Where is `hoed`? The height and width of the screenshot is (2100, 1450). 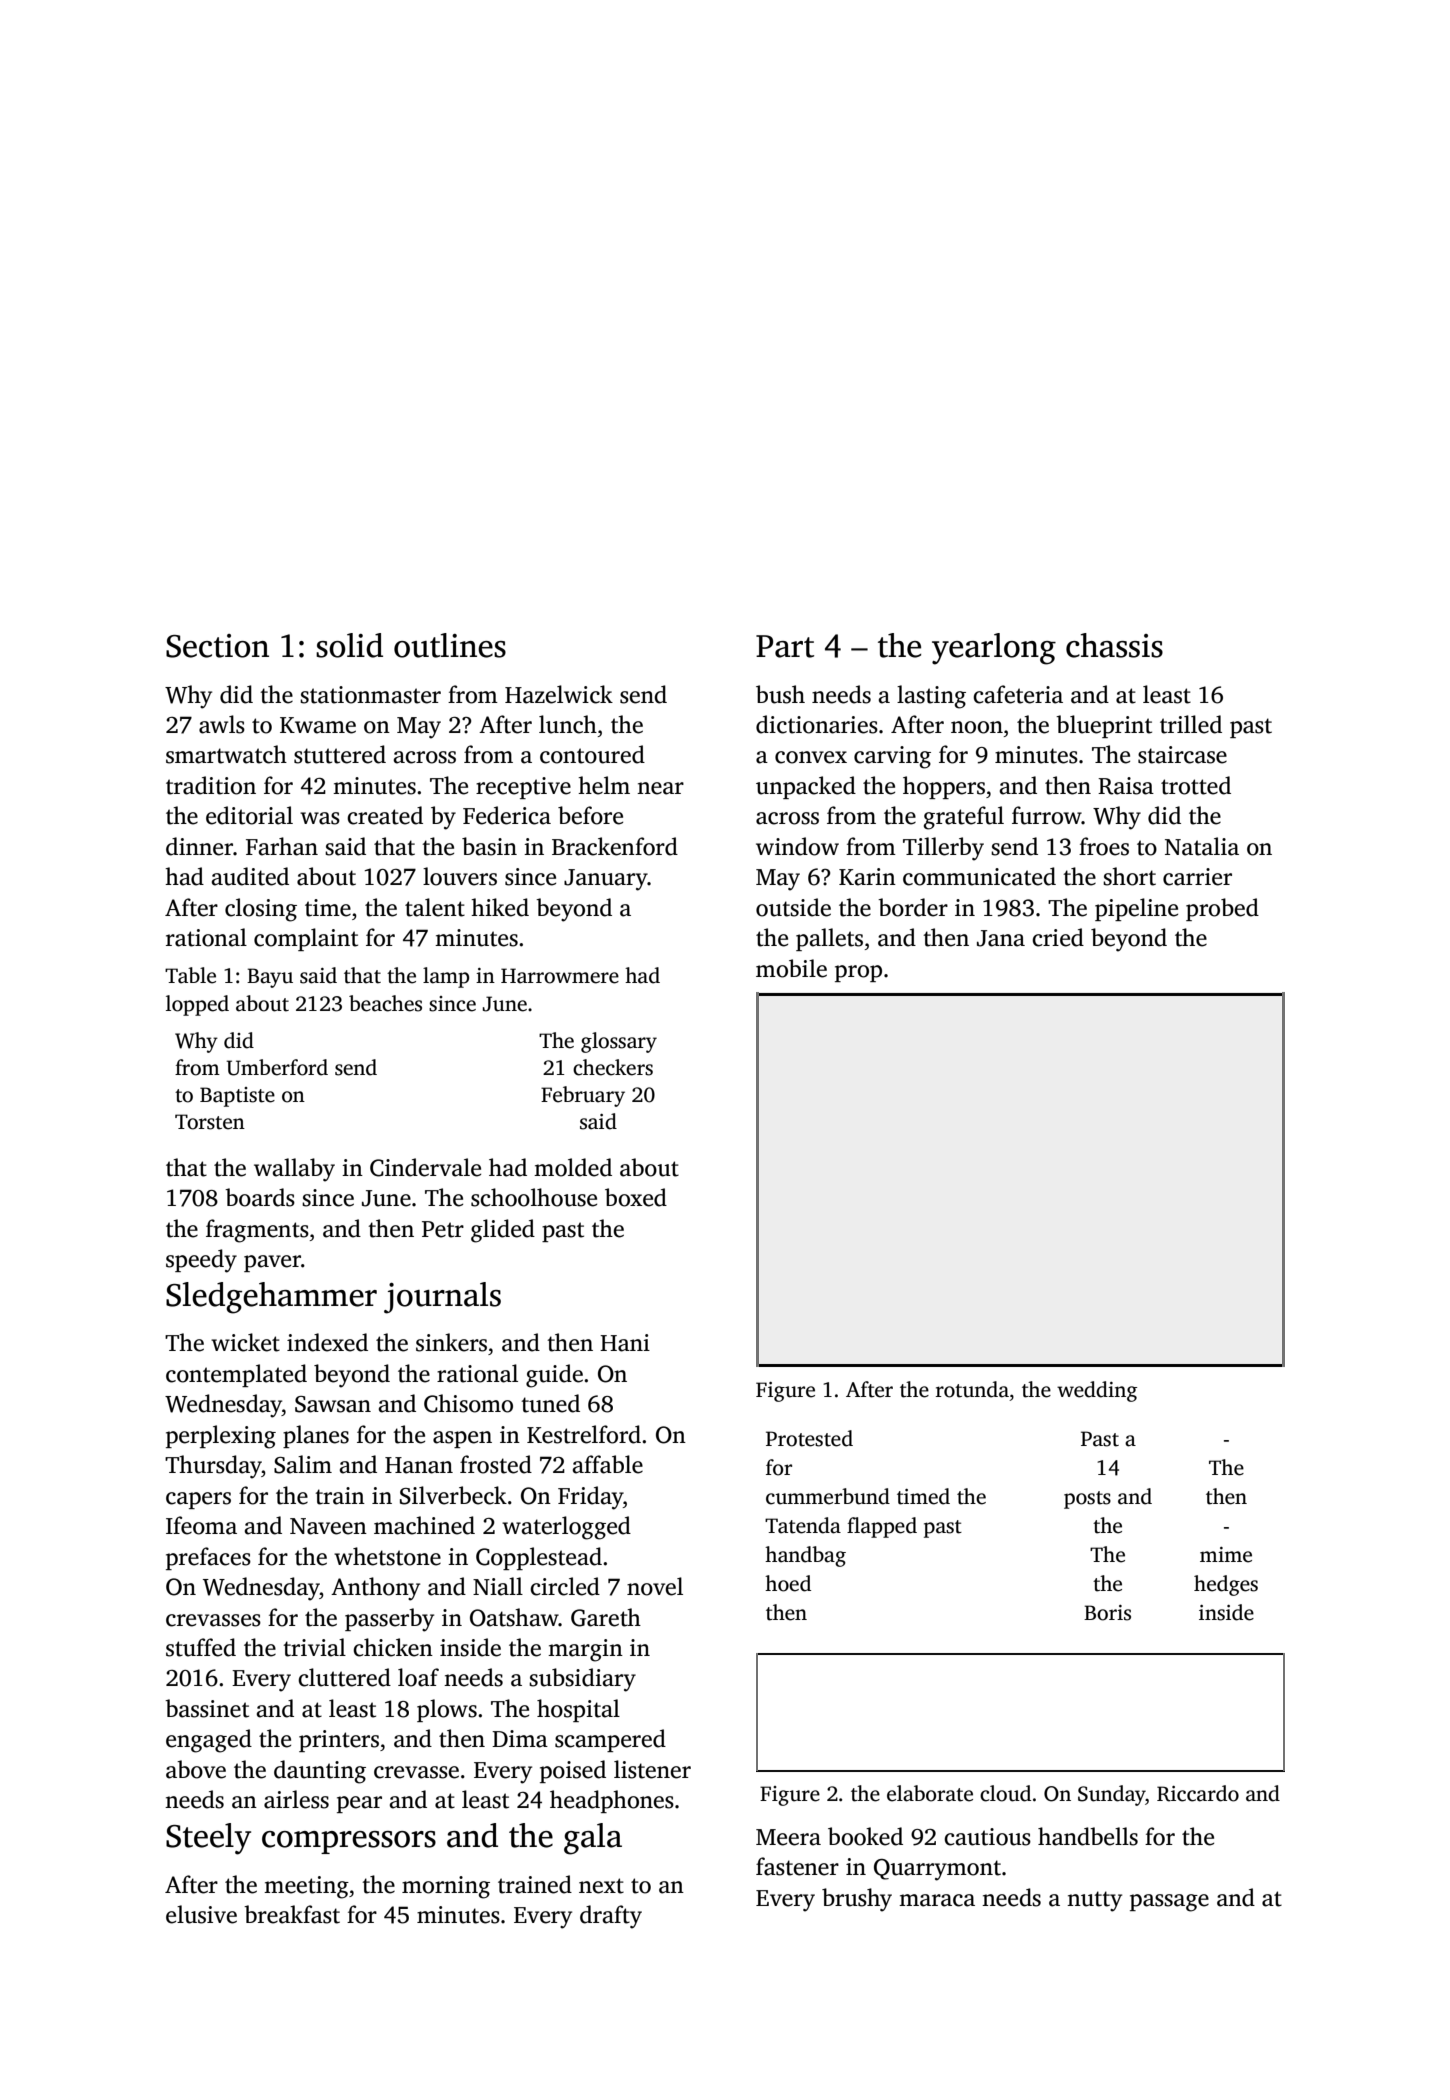 hoed is located at coordinates (788, 1583).
